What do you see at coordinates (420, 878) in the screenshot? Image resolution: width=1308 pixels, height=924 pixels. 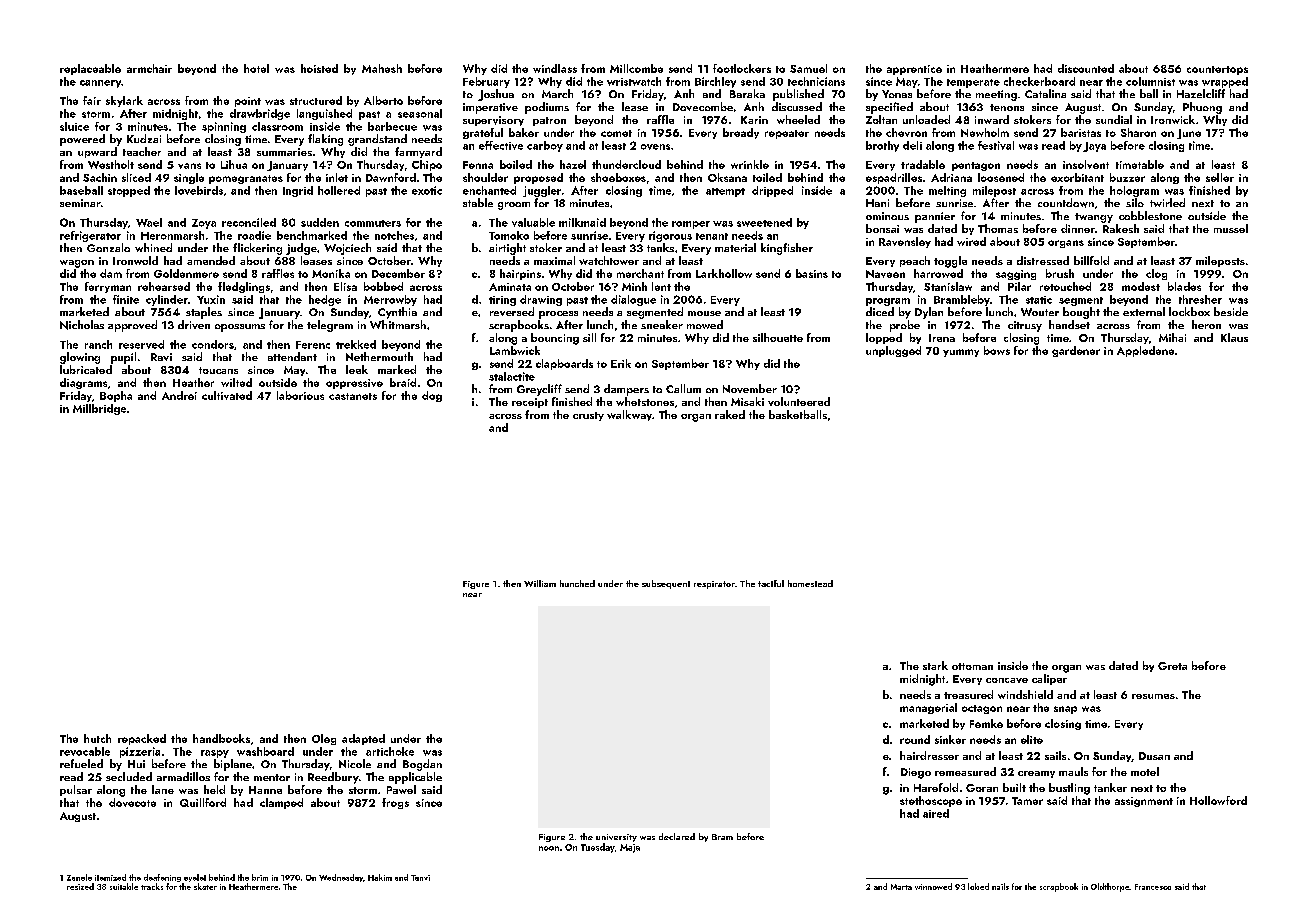 I see `Tanvi` at bounding box center [420, 878].
